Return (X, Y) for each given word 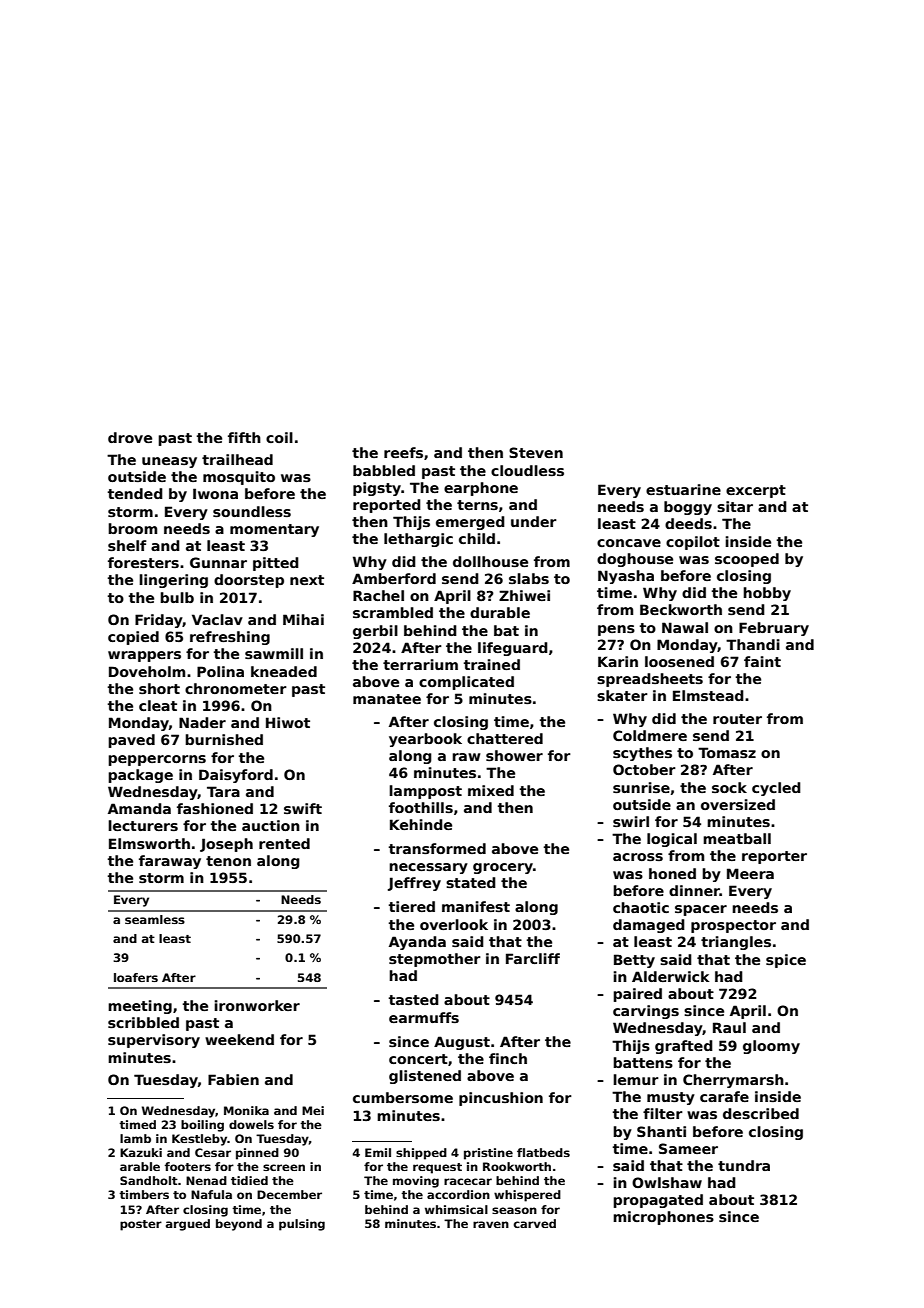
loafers (136, 977)
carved (535, 1223)
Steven (536, 452)
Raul (729, 1027)
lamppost (425, 792)
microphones (663, 1218)
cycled (776, 789)
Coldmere (650, 735)
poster (141, 1225)
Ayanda (417, 943)
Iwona (215, 493)
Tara (223, 791)
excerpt (756, 491)
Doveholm (147, 671)
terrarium (420, 664)
